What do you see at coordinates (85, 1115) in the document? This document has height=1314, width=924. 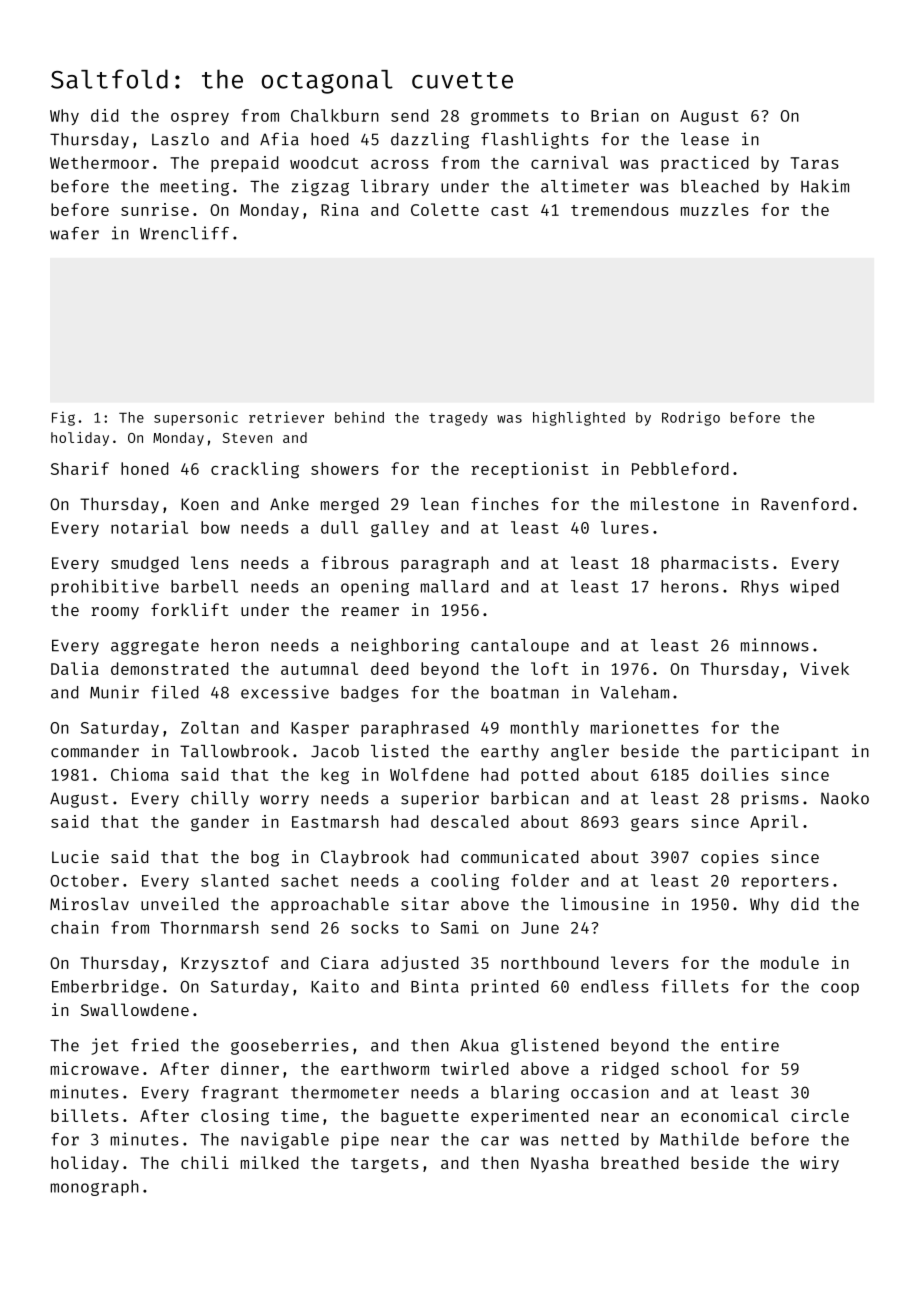 I see `billets` at bounding box center [85, 1115].
